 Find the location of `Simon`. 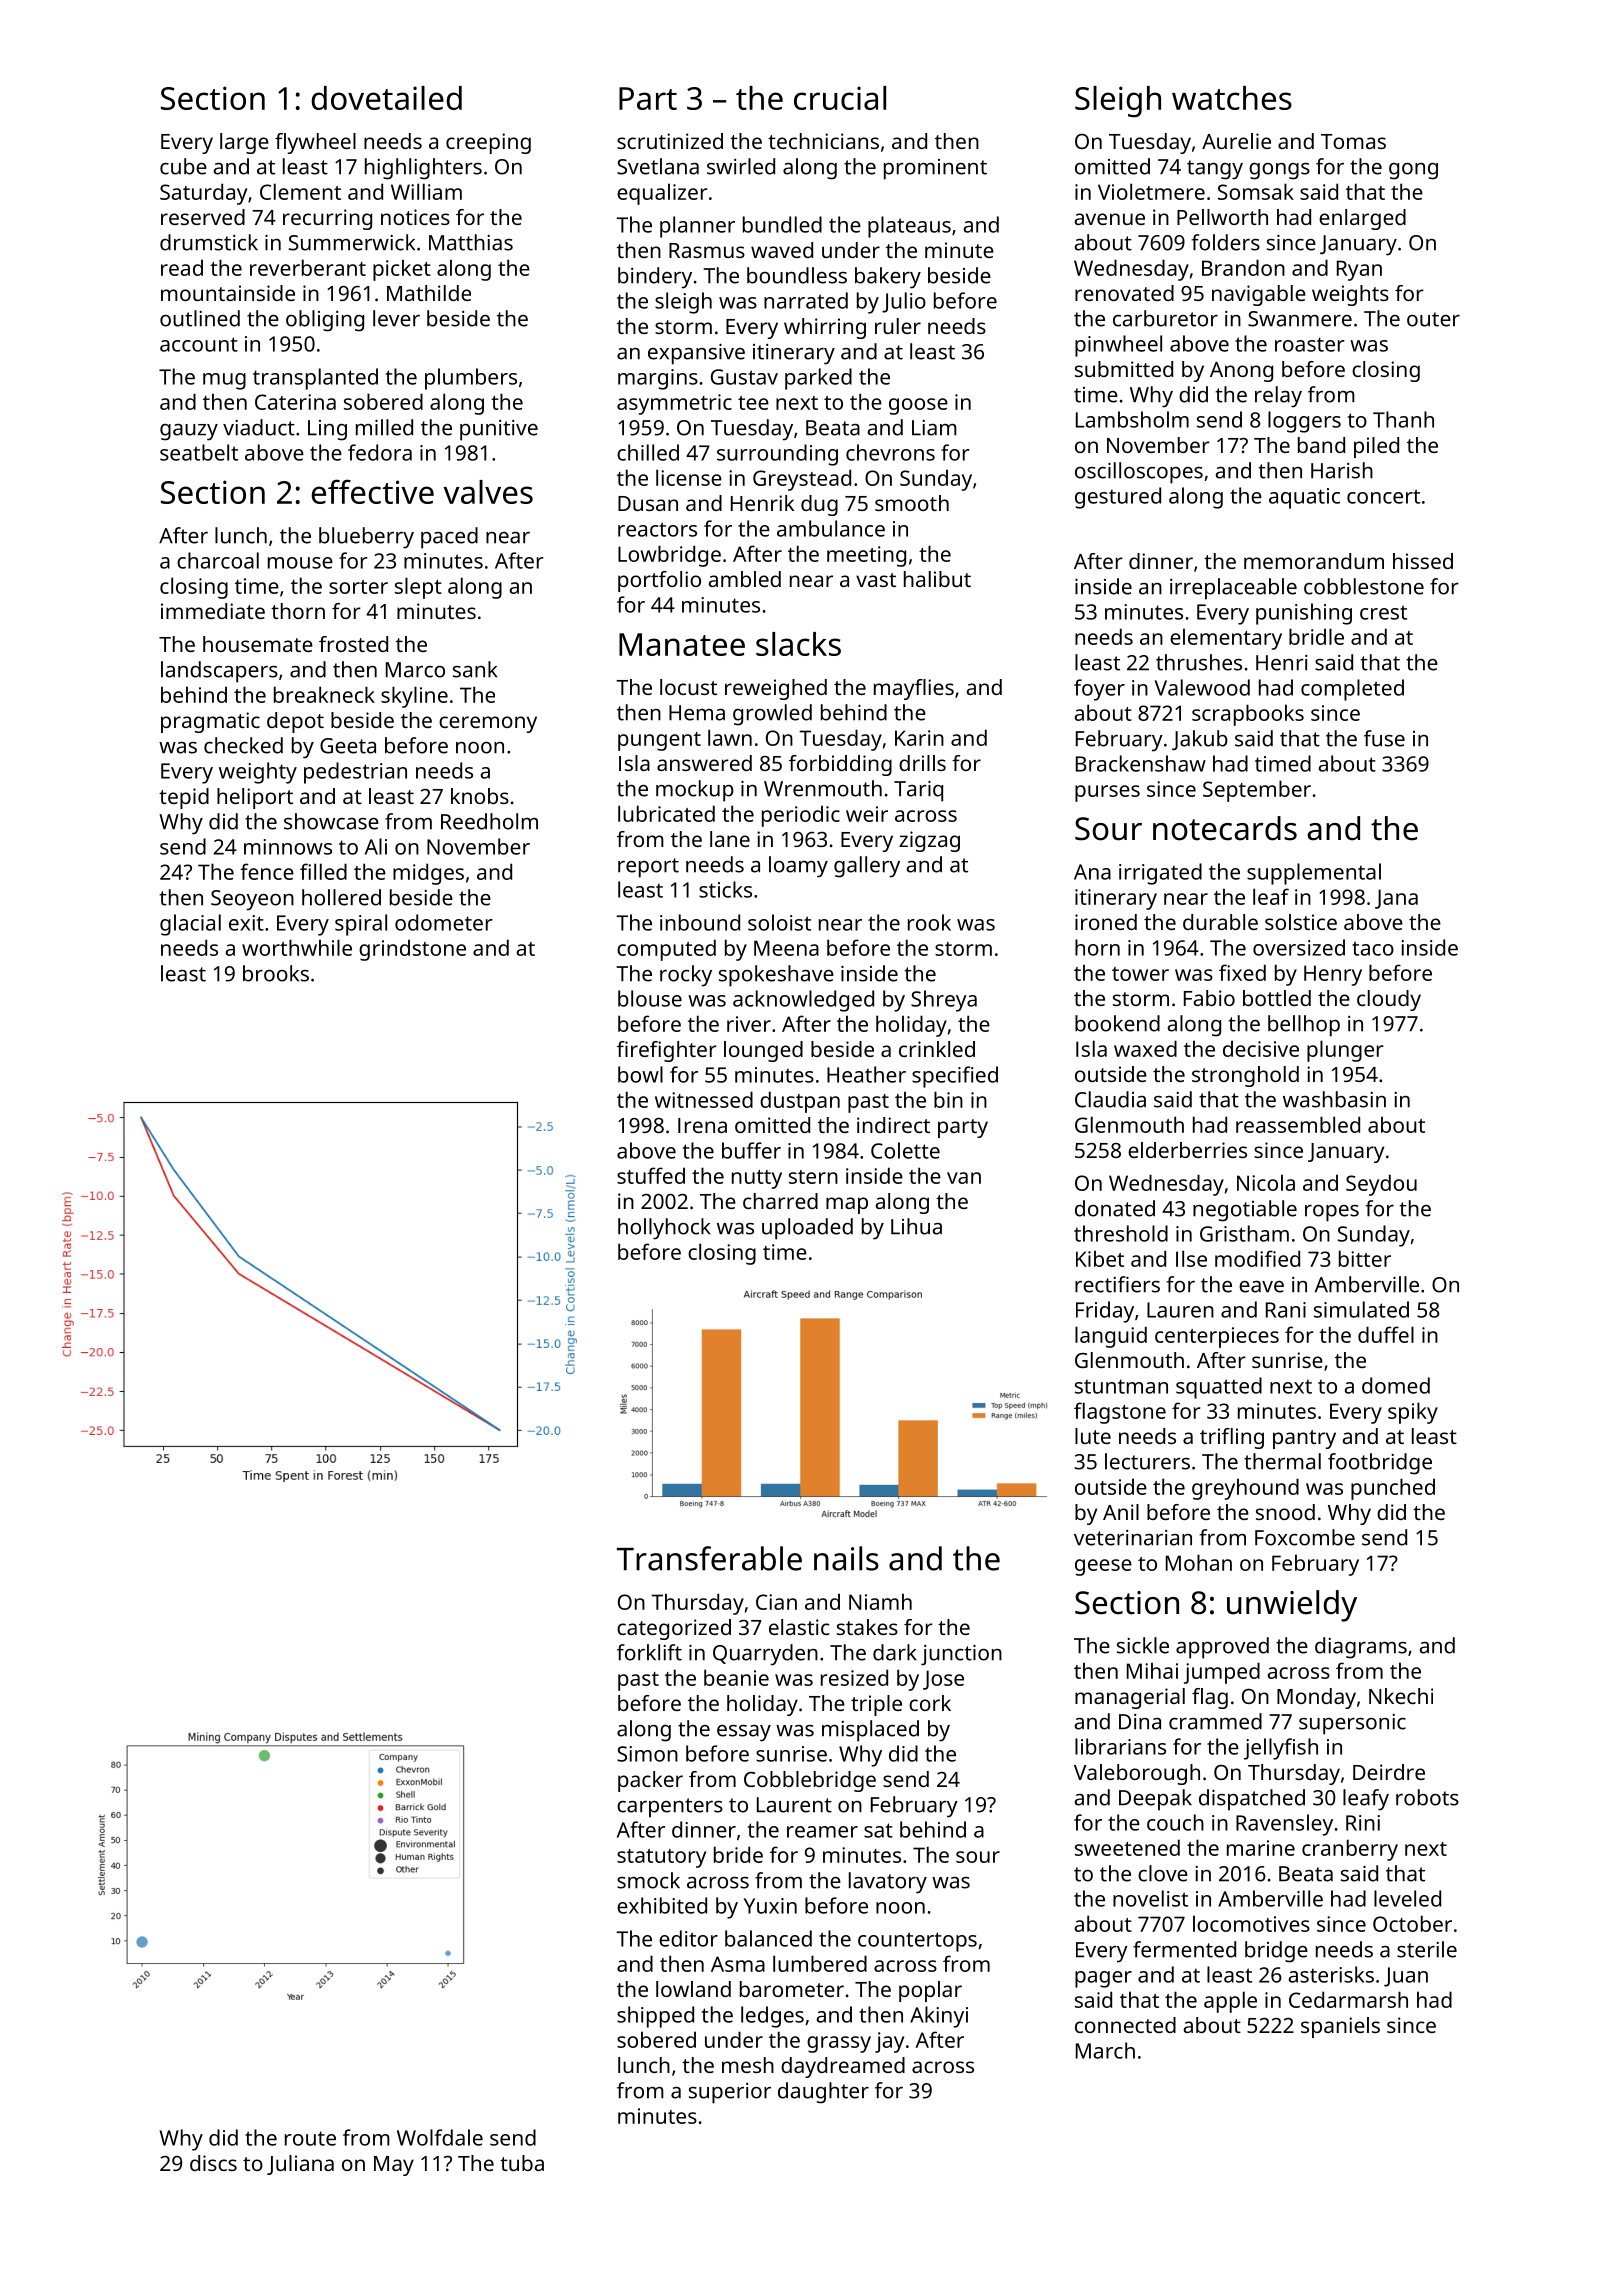

Simon is located at coordinates (647, 1754).
